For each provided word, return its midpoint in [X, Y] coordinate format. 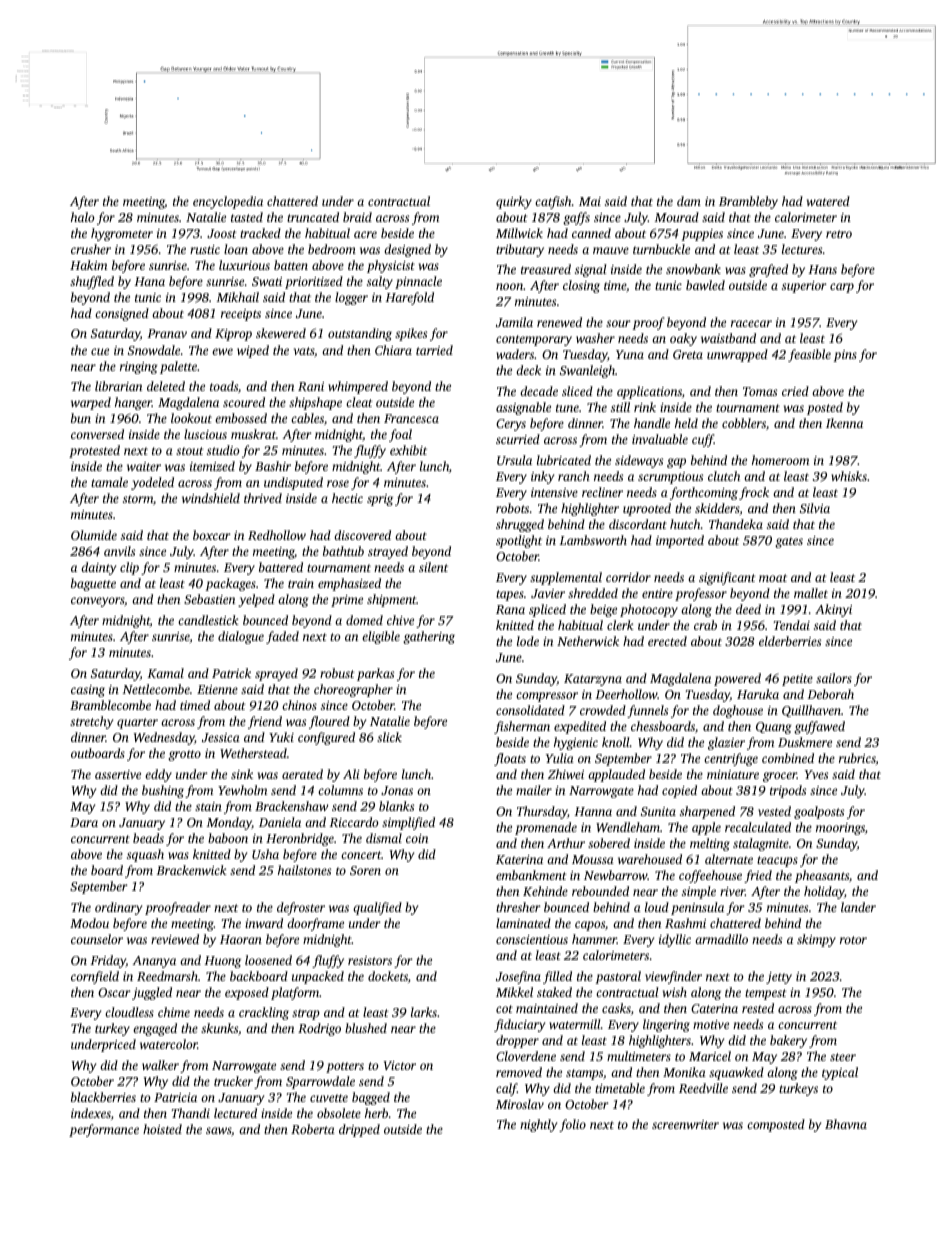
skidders [717, 508]
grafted [768, 270]
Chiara [393, 350]
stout [190, 451]
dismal [384, 838]
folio [572, 1125]
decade [539, 391]
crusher [91, 249]
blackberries [103, 1097]
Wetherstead [253, 753]
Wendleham [628, 827]
